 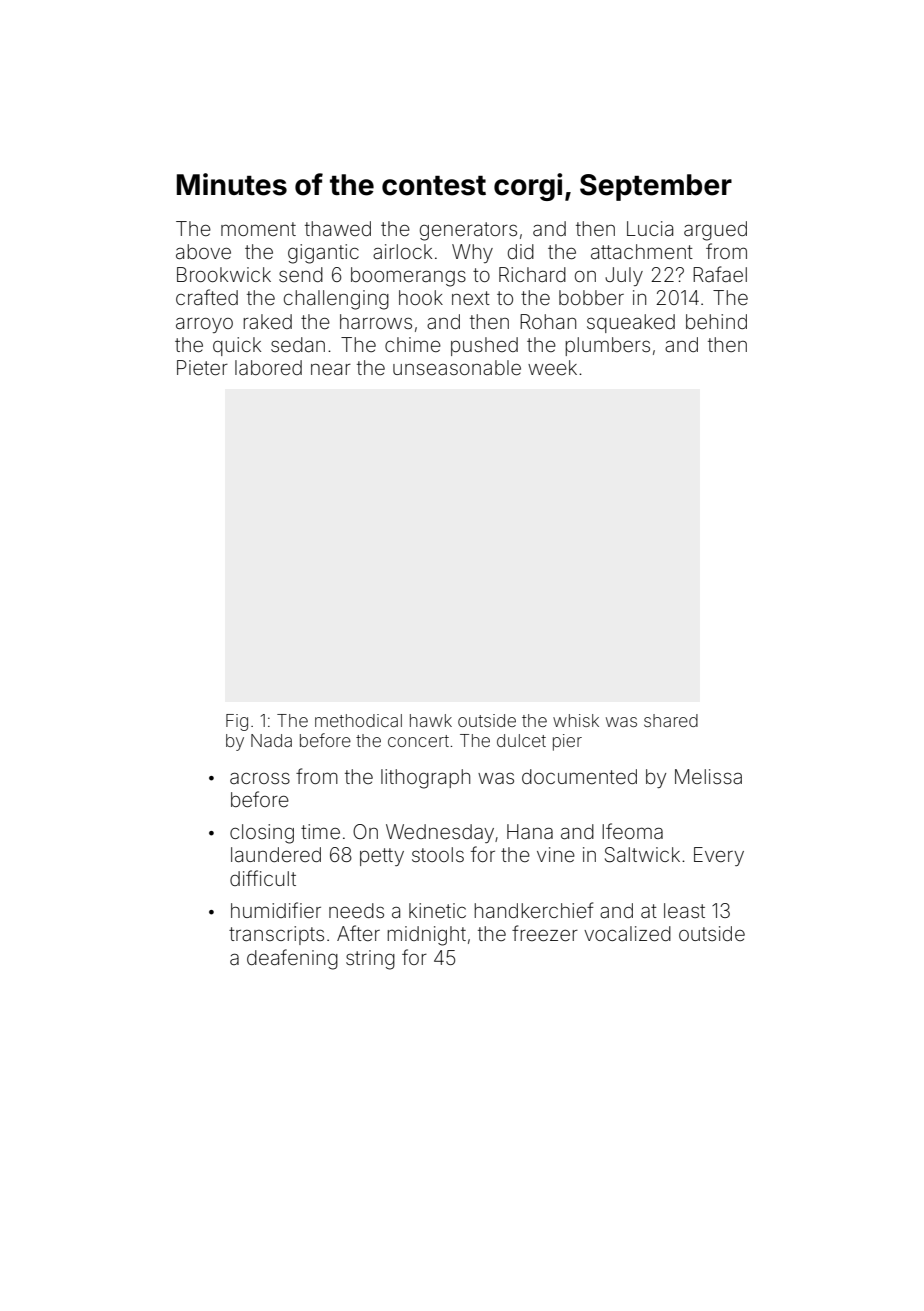 What do you see at coordinates (370, 960) in the screenshot?
I see `string` at bounding box center [370, 960].
